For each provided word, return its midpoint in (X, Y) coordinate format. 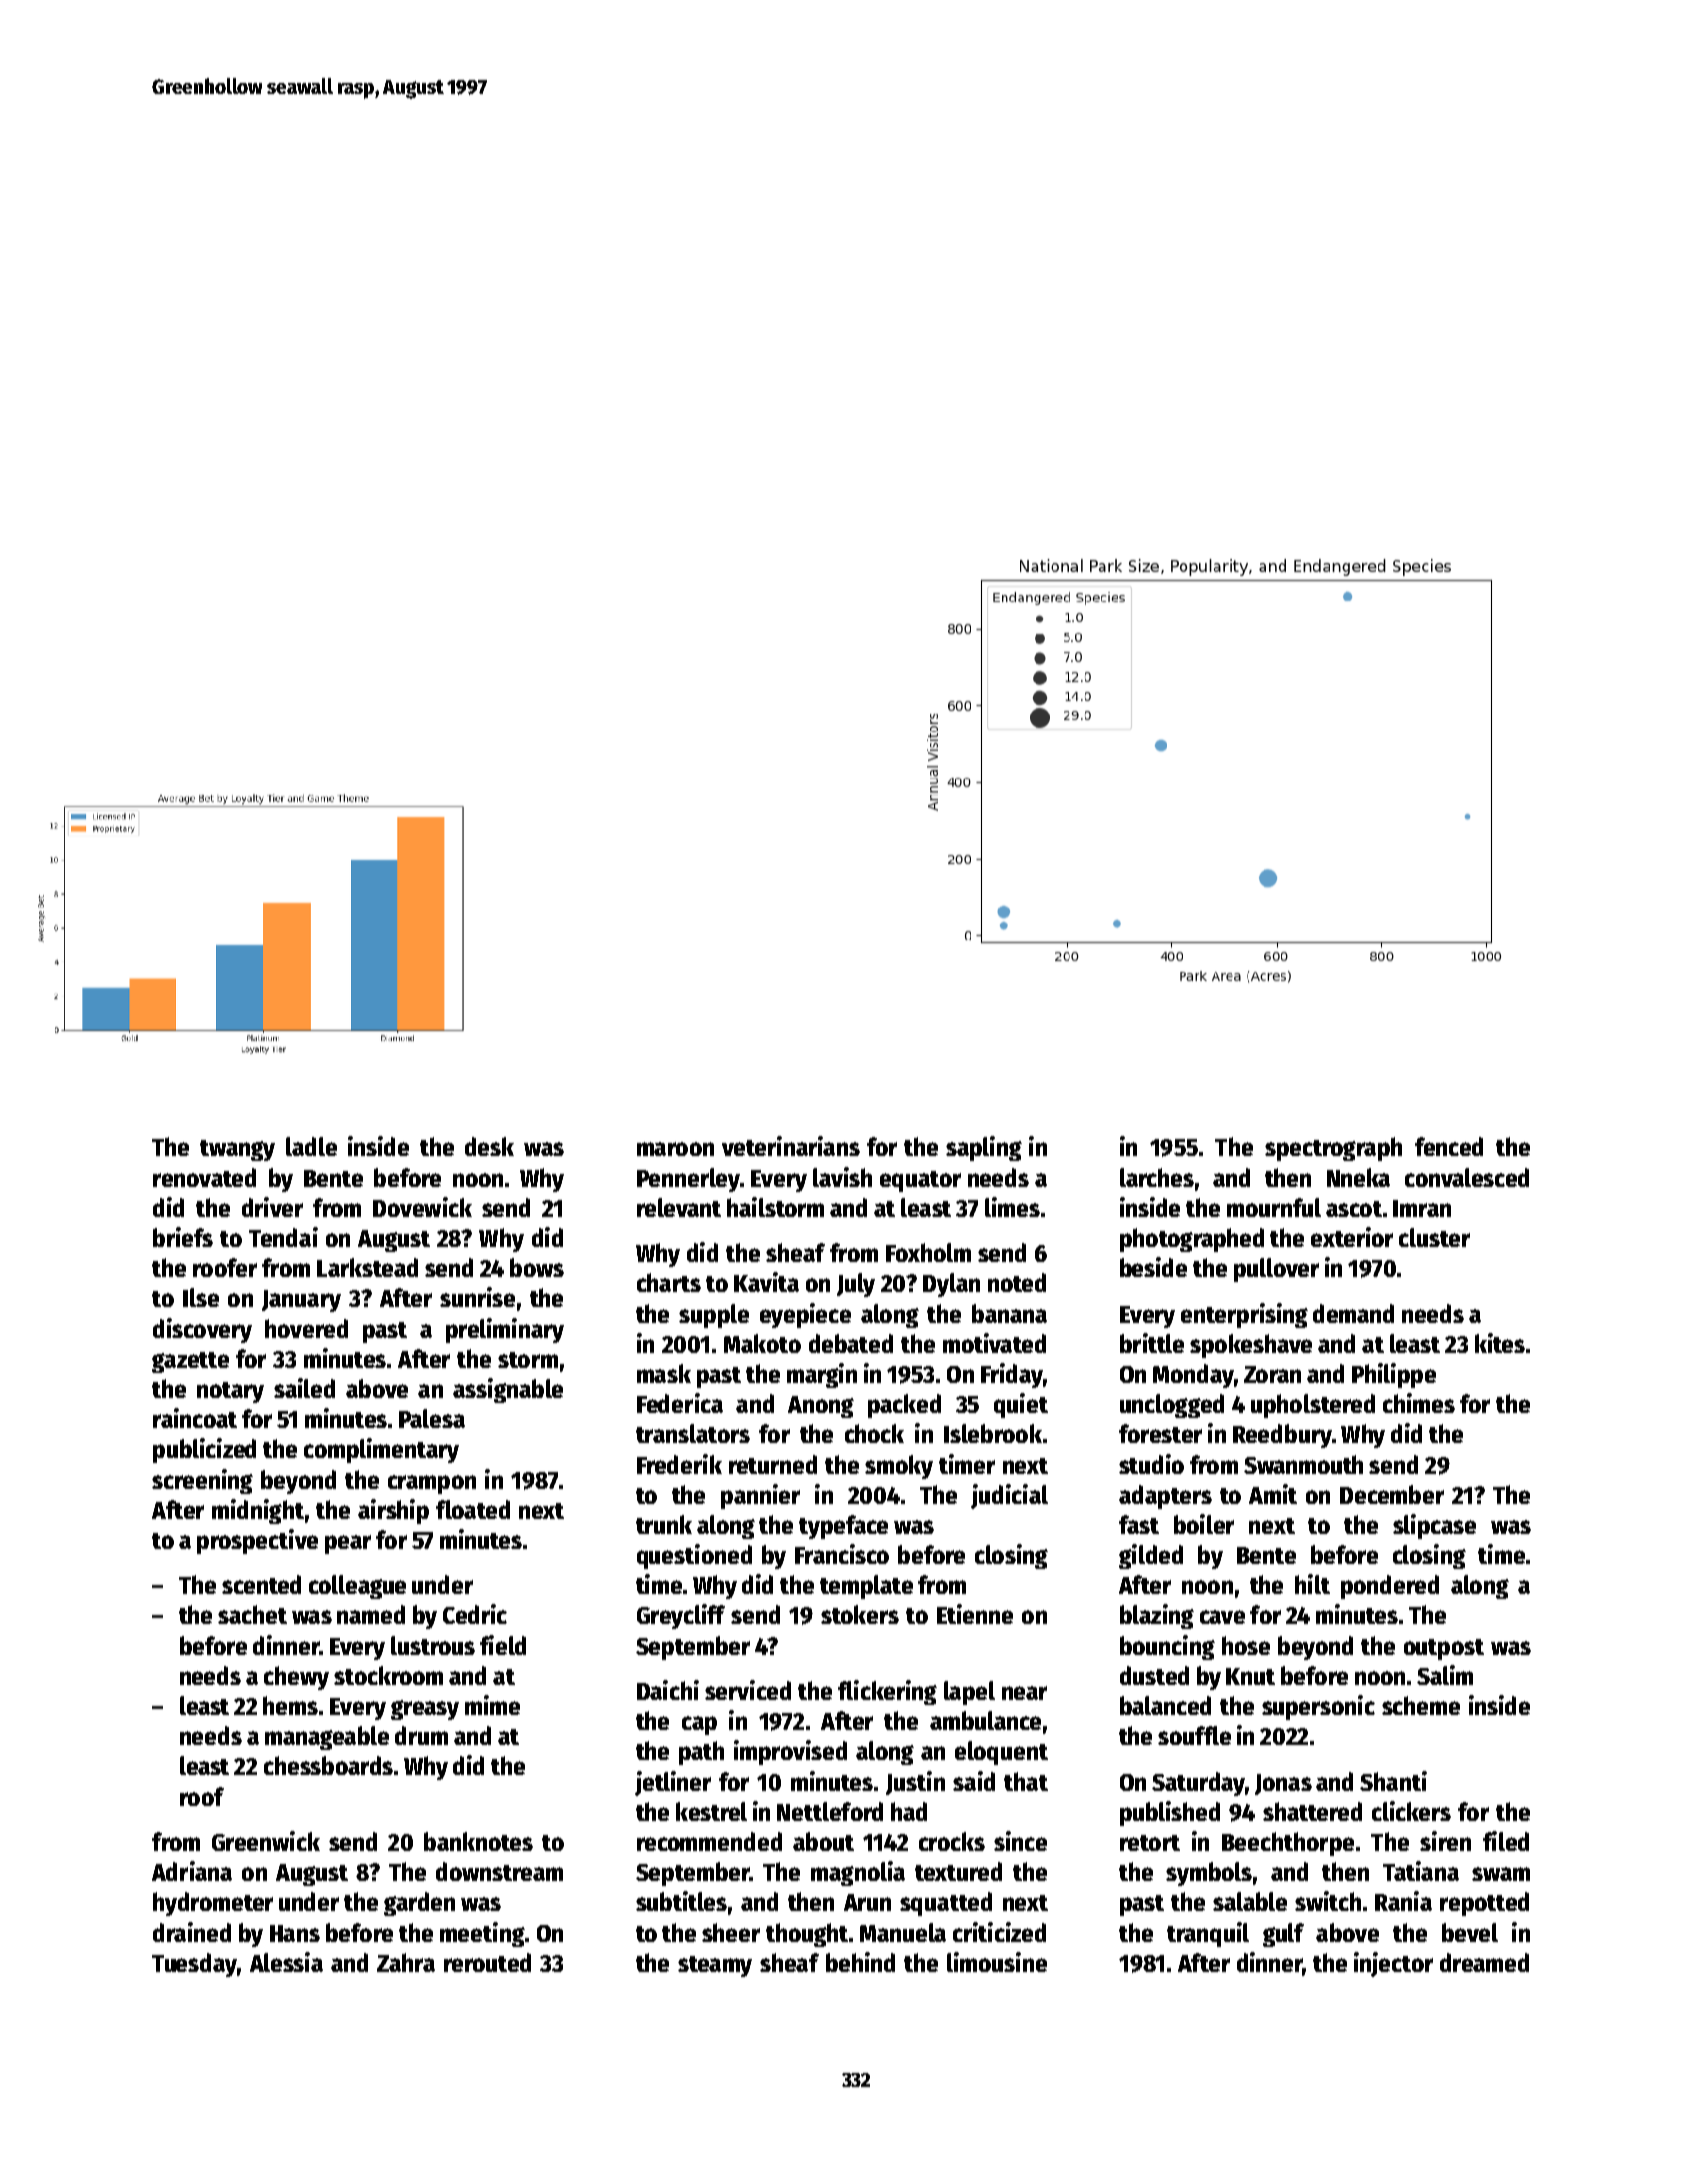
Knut (1250, 1676)
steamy (715, 1966)
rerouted (487, 1962)
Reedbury (1282, 1436)
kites (1500, 1343)
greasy (425, 1710)
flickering (887, 1692)
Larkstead (367, 1267)
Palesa (432, 1418)
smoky (899, 1467)
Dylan (951, 1285)
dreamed (1484, 1962)
